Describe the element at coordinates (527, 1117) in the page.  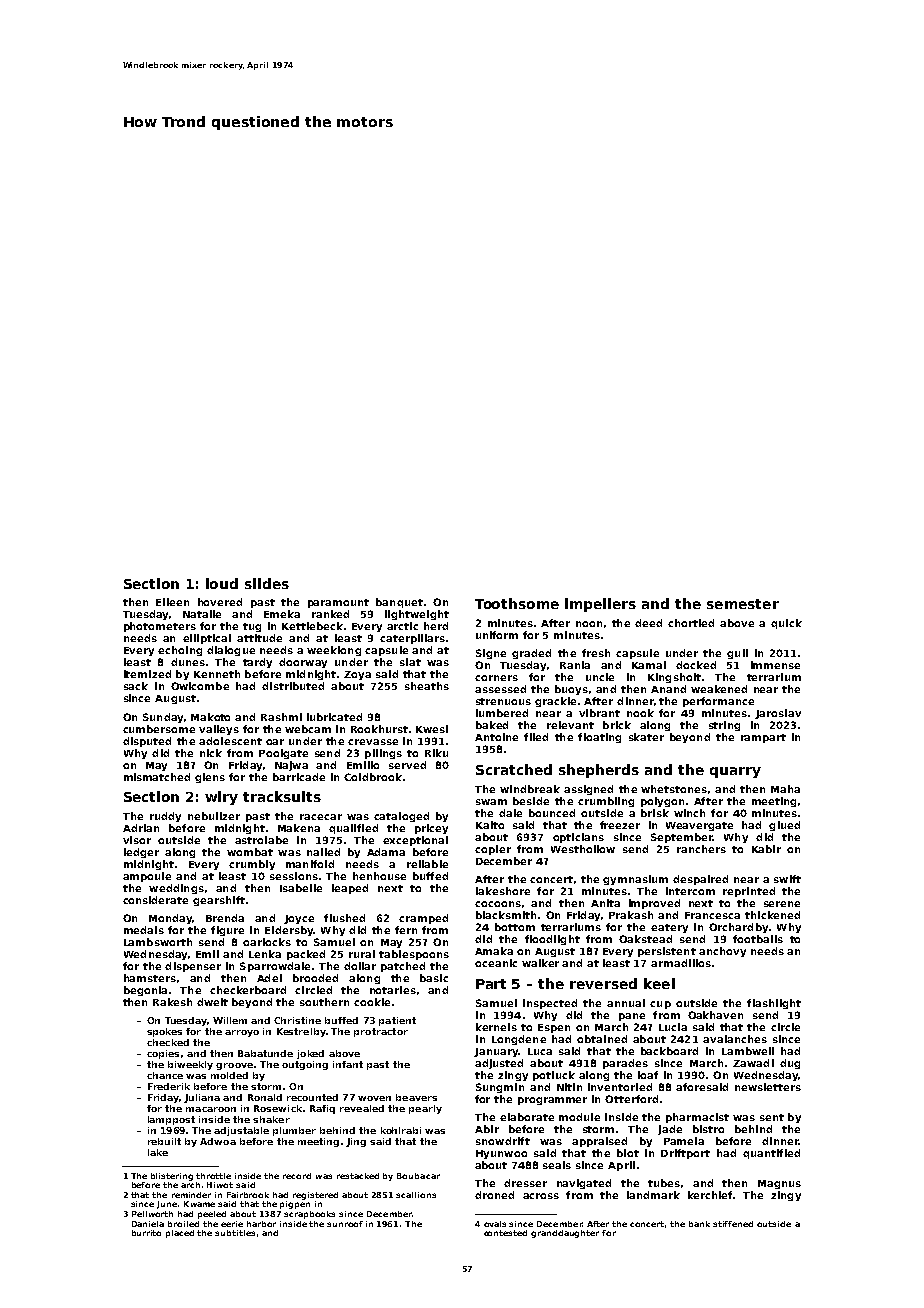
I see `elaborate` at that location.
